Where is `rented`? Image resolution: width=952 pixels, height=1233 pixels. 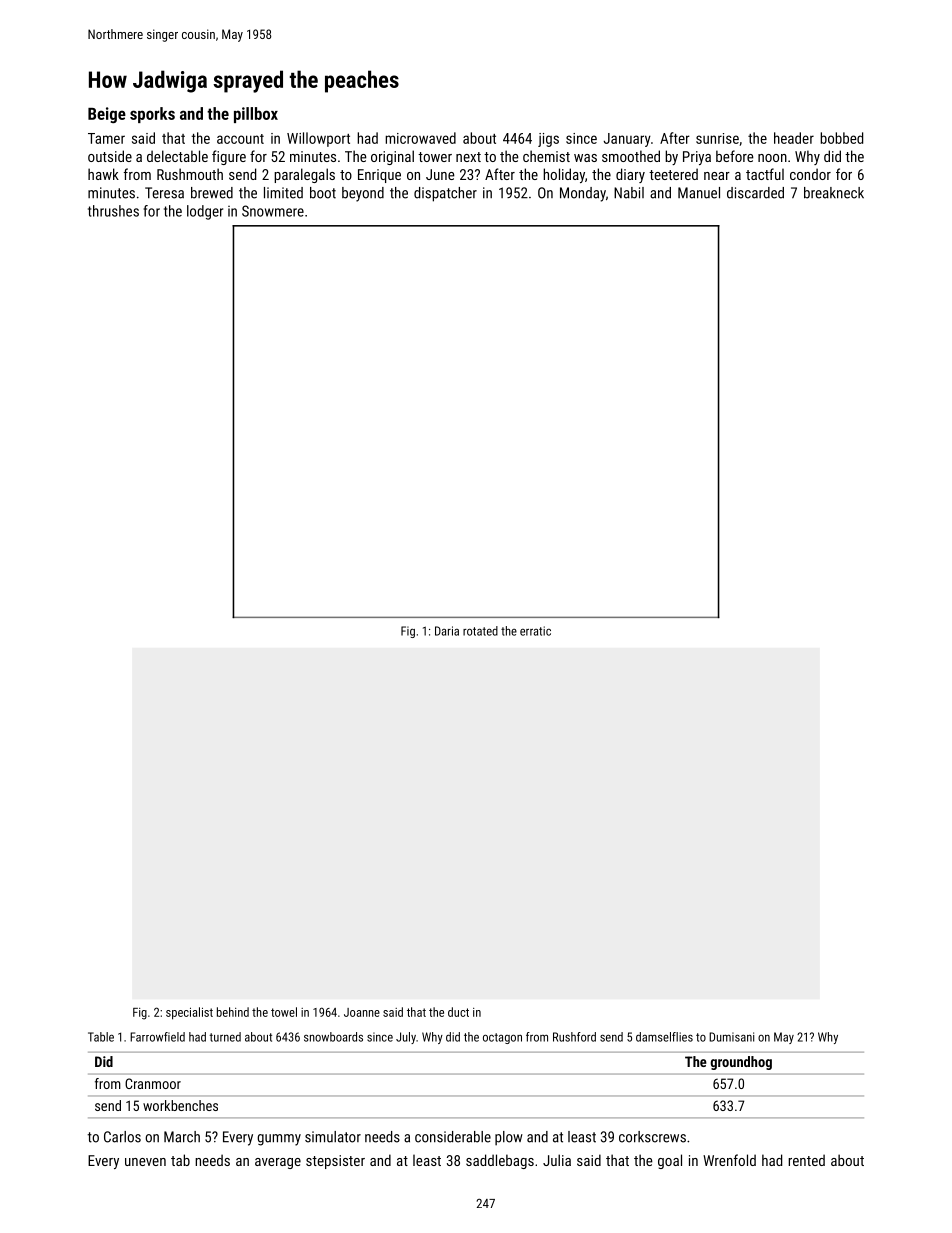 rented is located at coordinates (806, 1160).
